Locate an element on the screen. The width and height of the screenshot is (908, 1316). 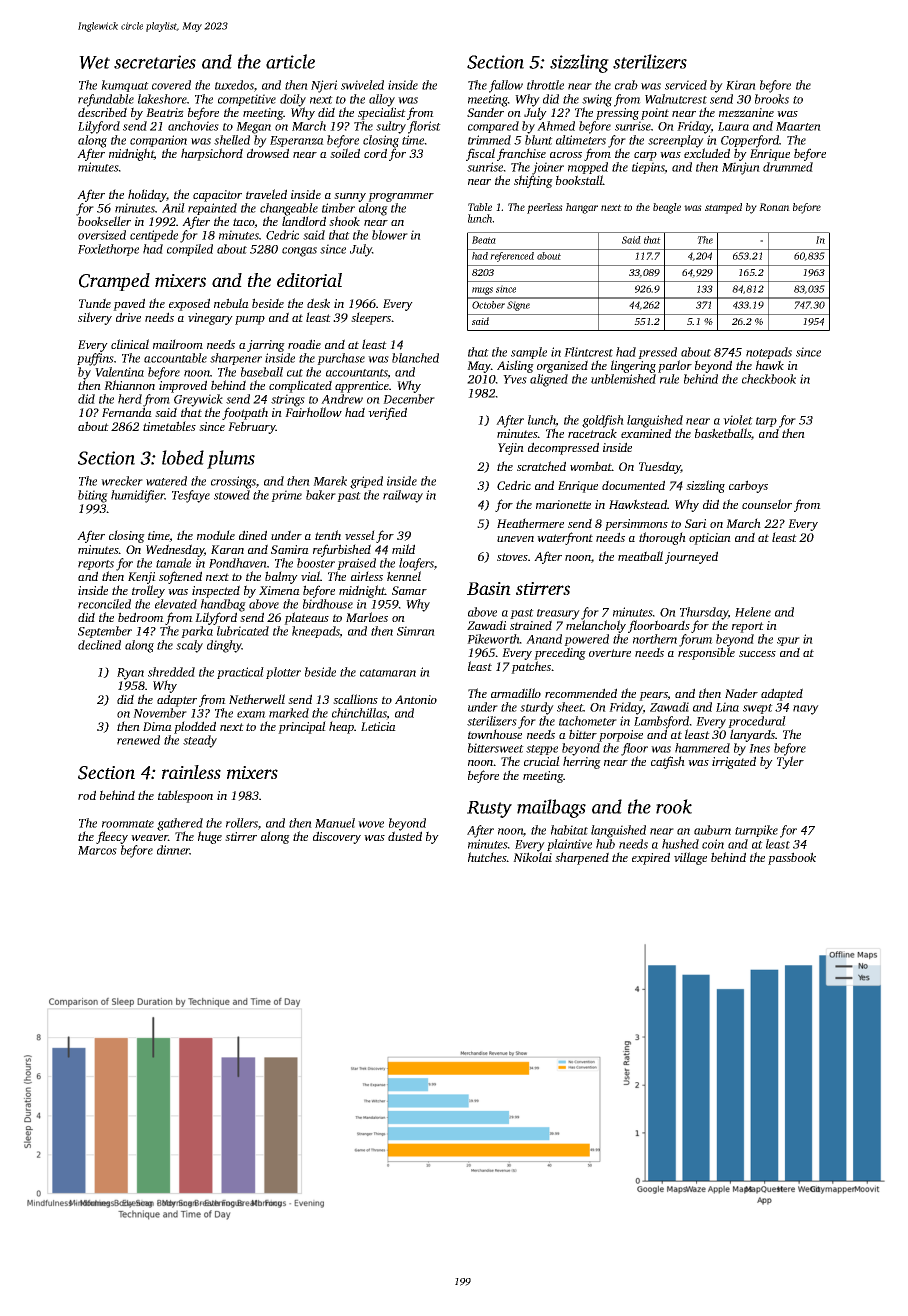
florist is located at coordinates (424, 127).
